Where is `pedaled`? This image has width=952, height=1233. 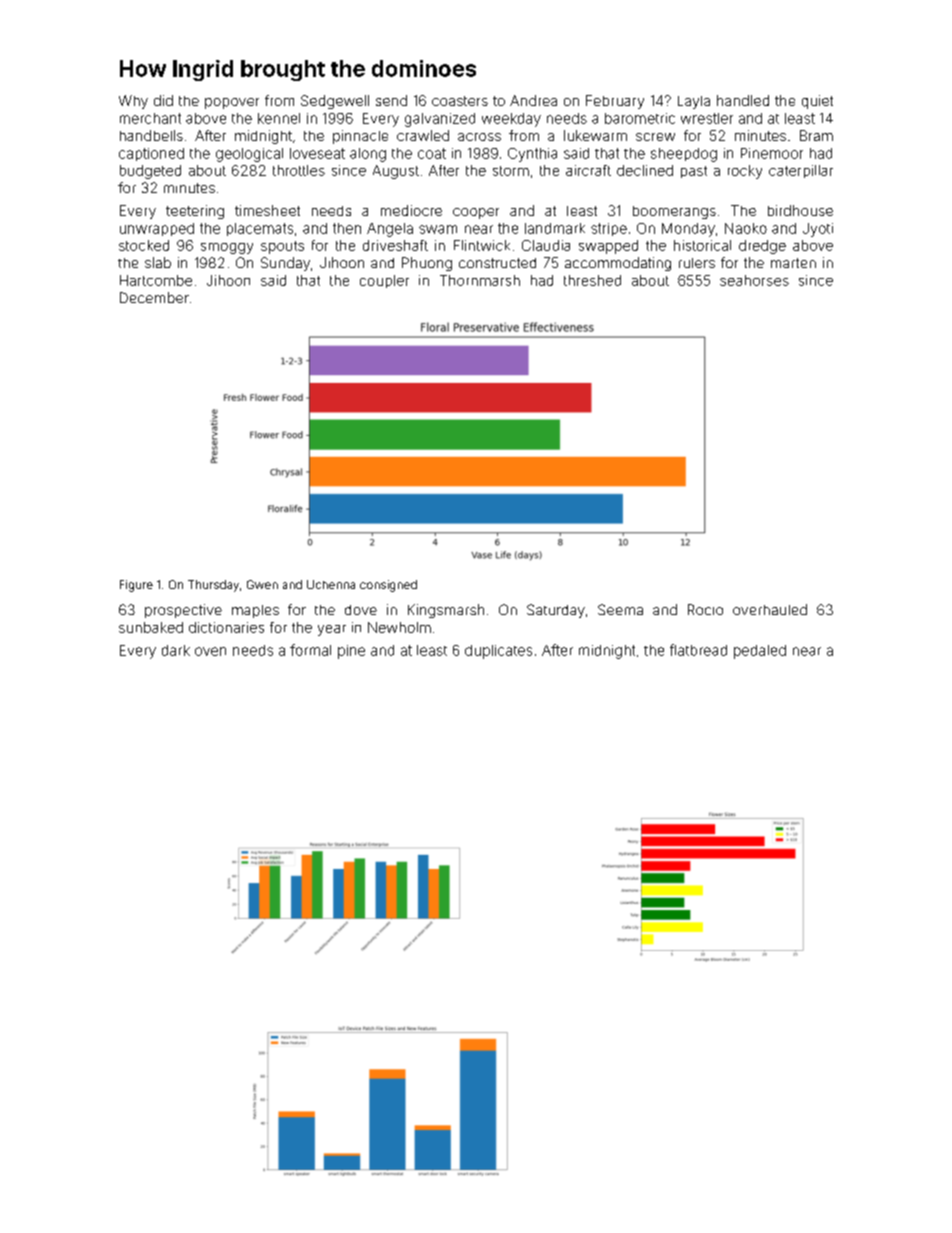
pedaled is located at coordinates (760, 652).
